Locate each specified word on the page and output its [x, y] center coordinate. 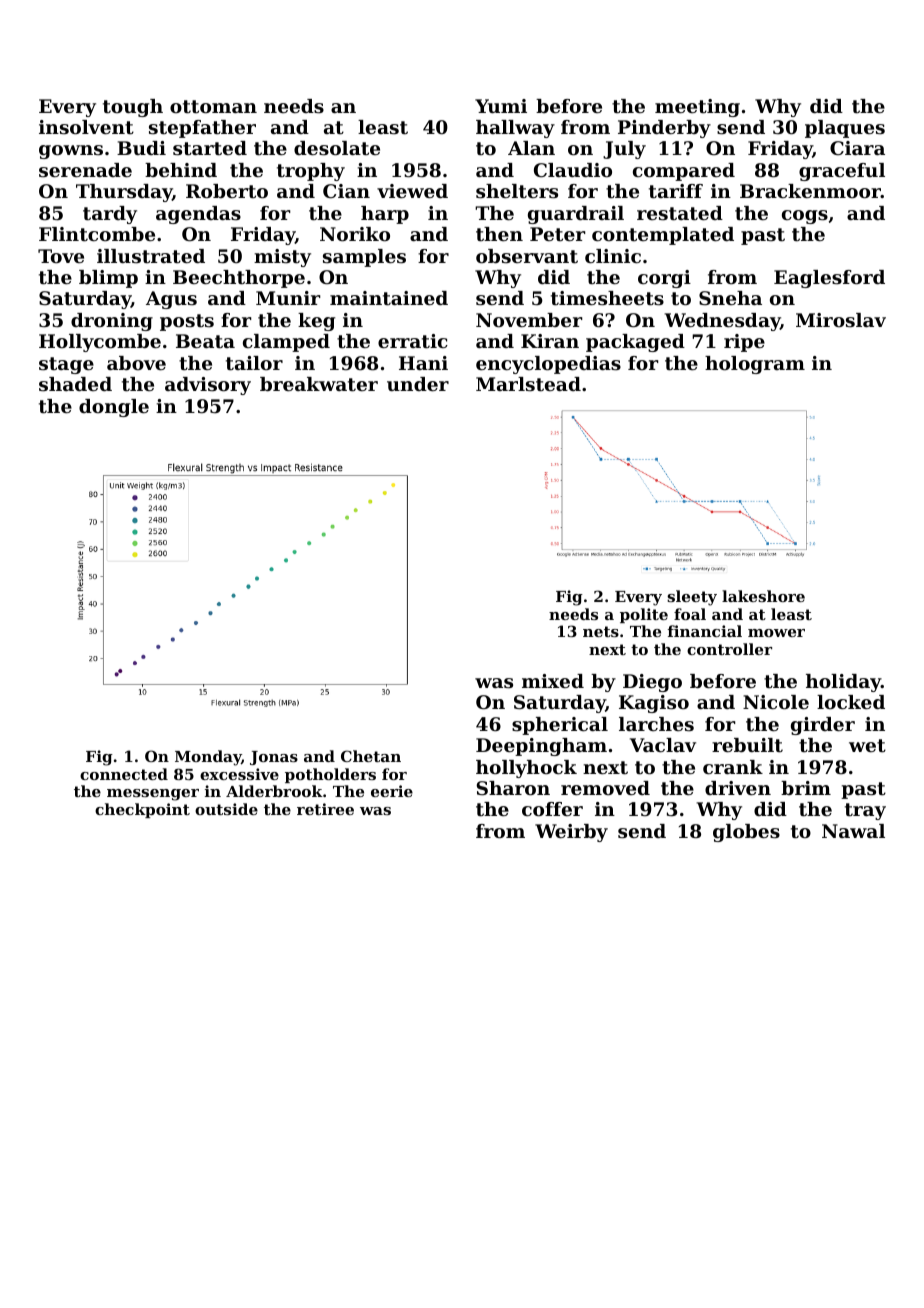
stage [66, 365]
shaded [75, 384]
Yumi [501, 106]
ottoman [213, 107]
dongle [114, 408]
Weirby [571, 833]
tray [865, 811]
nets [601, 631]
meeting [697, 108]
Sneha [730, 298]
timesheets [607, 298]
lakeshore [763, 596]
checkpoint [142, 810]
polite [644, 615]
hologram [755, 365]
